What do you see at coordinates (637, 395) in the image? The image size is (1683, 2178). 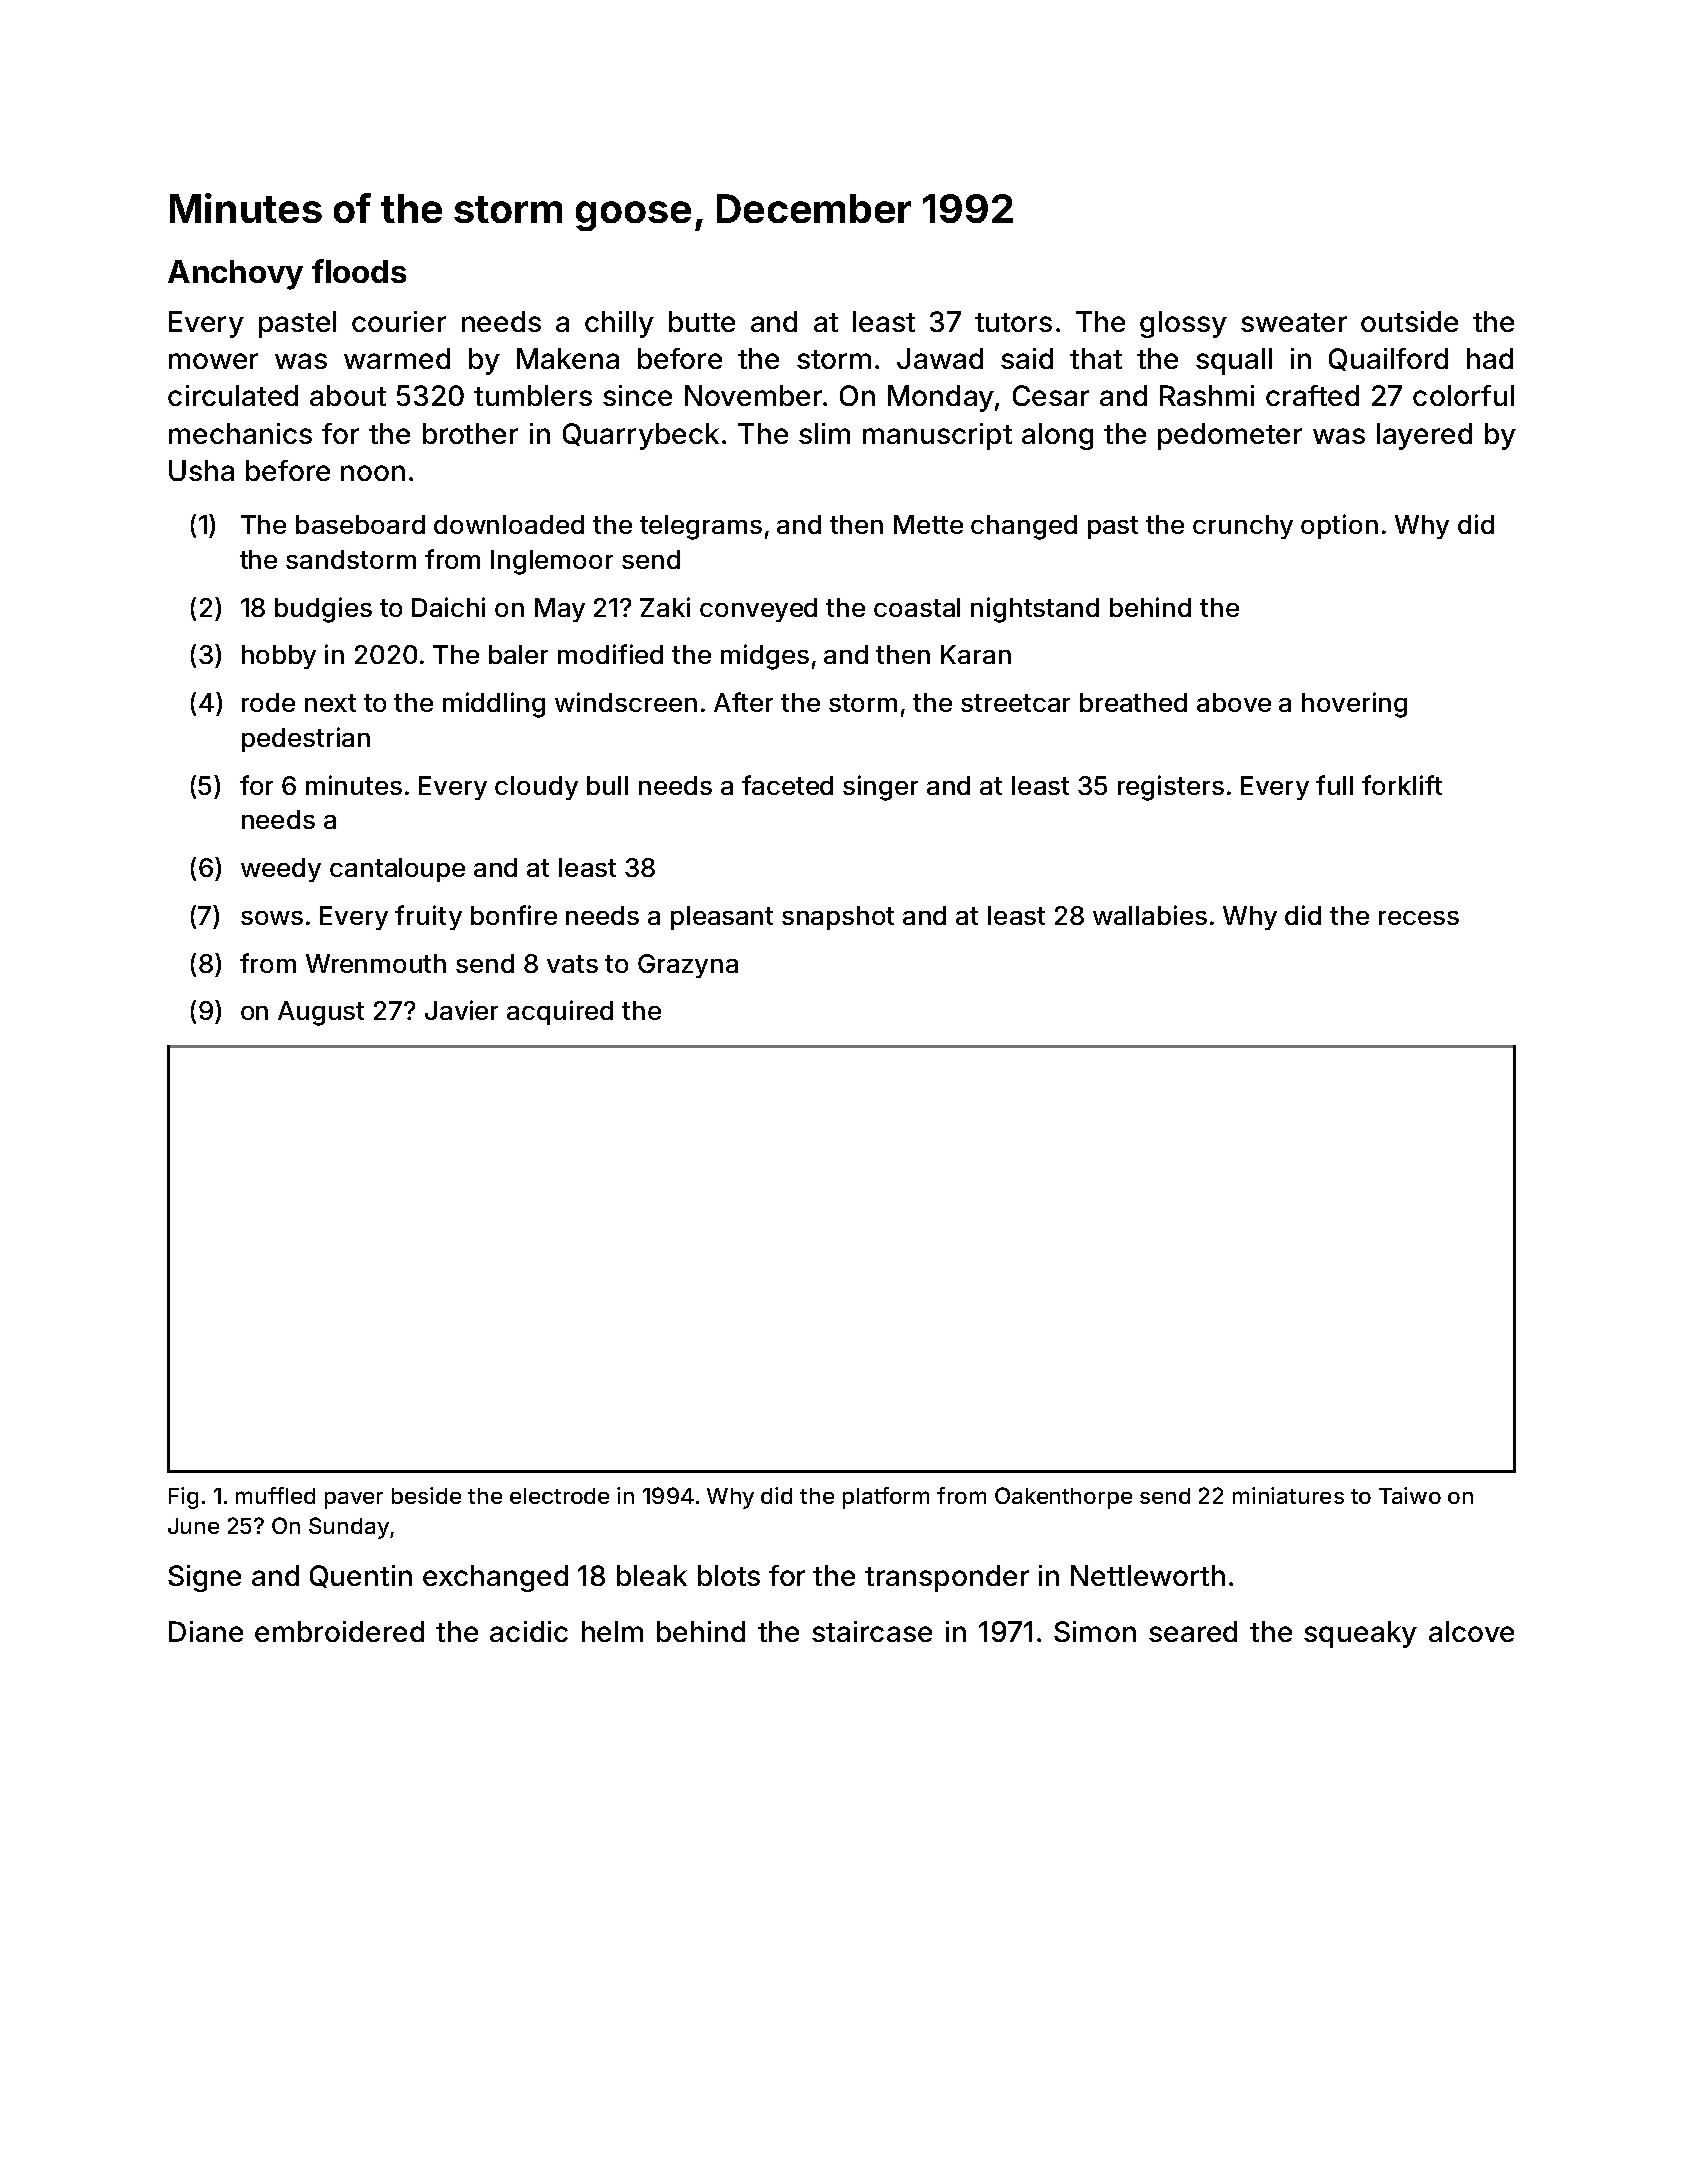 I see `since` at bounding box center [637, 395].
